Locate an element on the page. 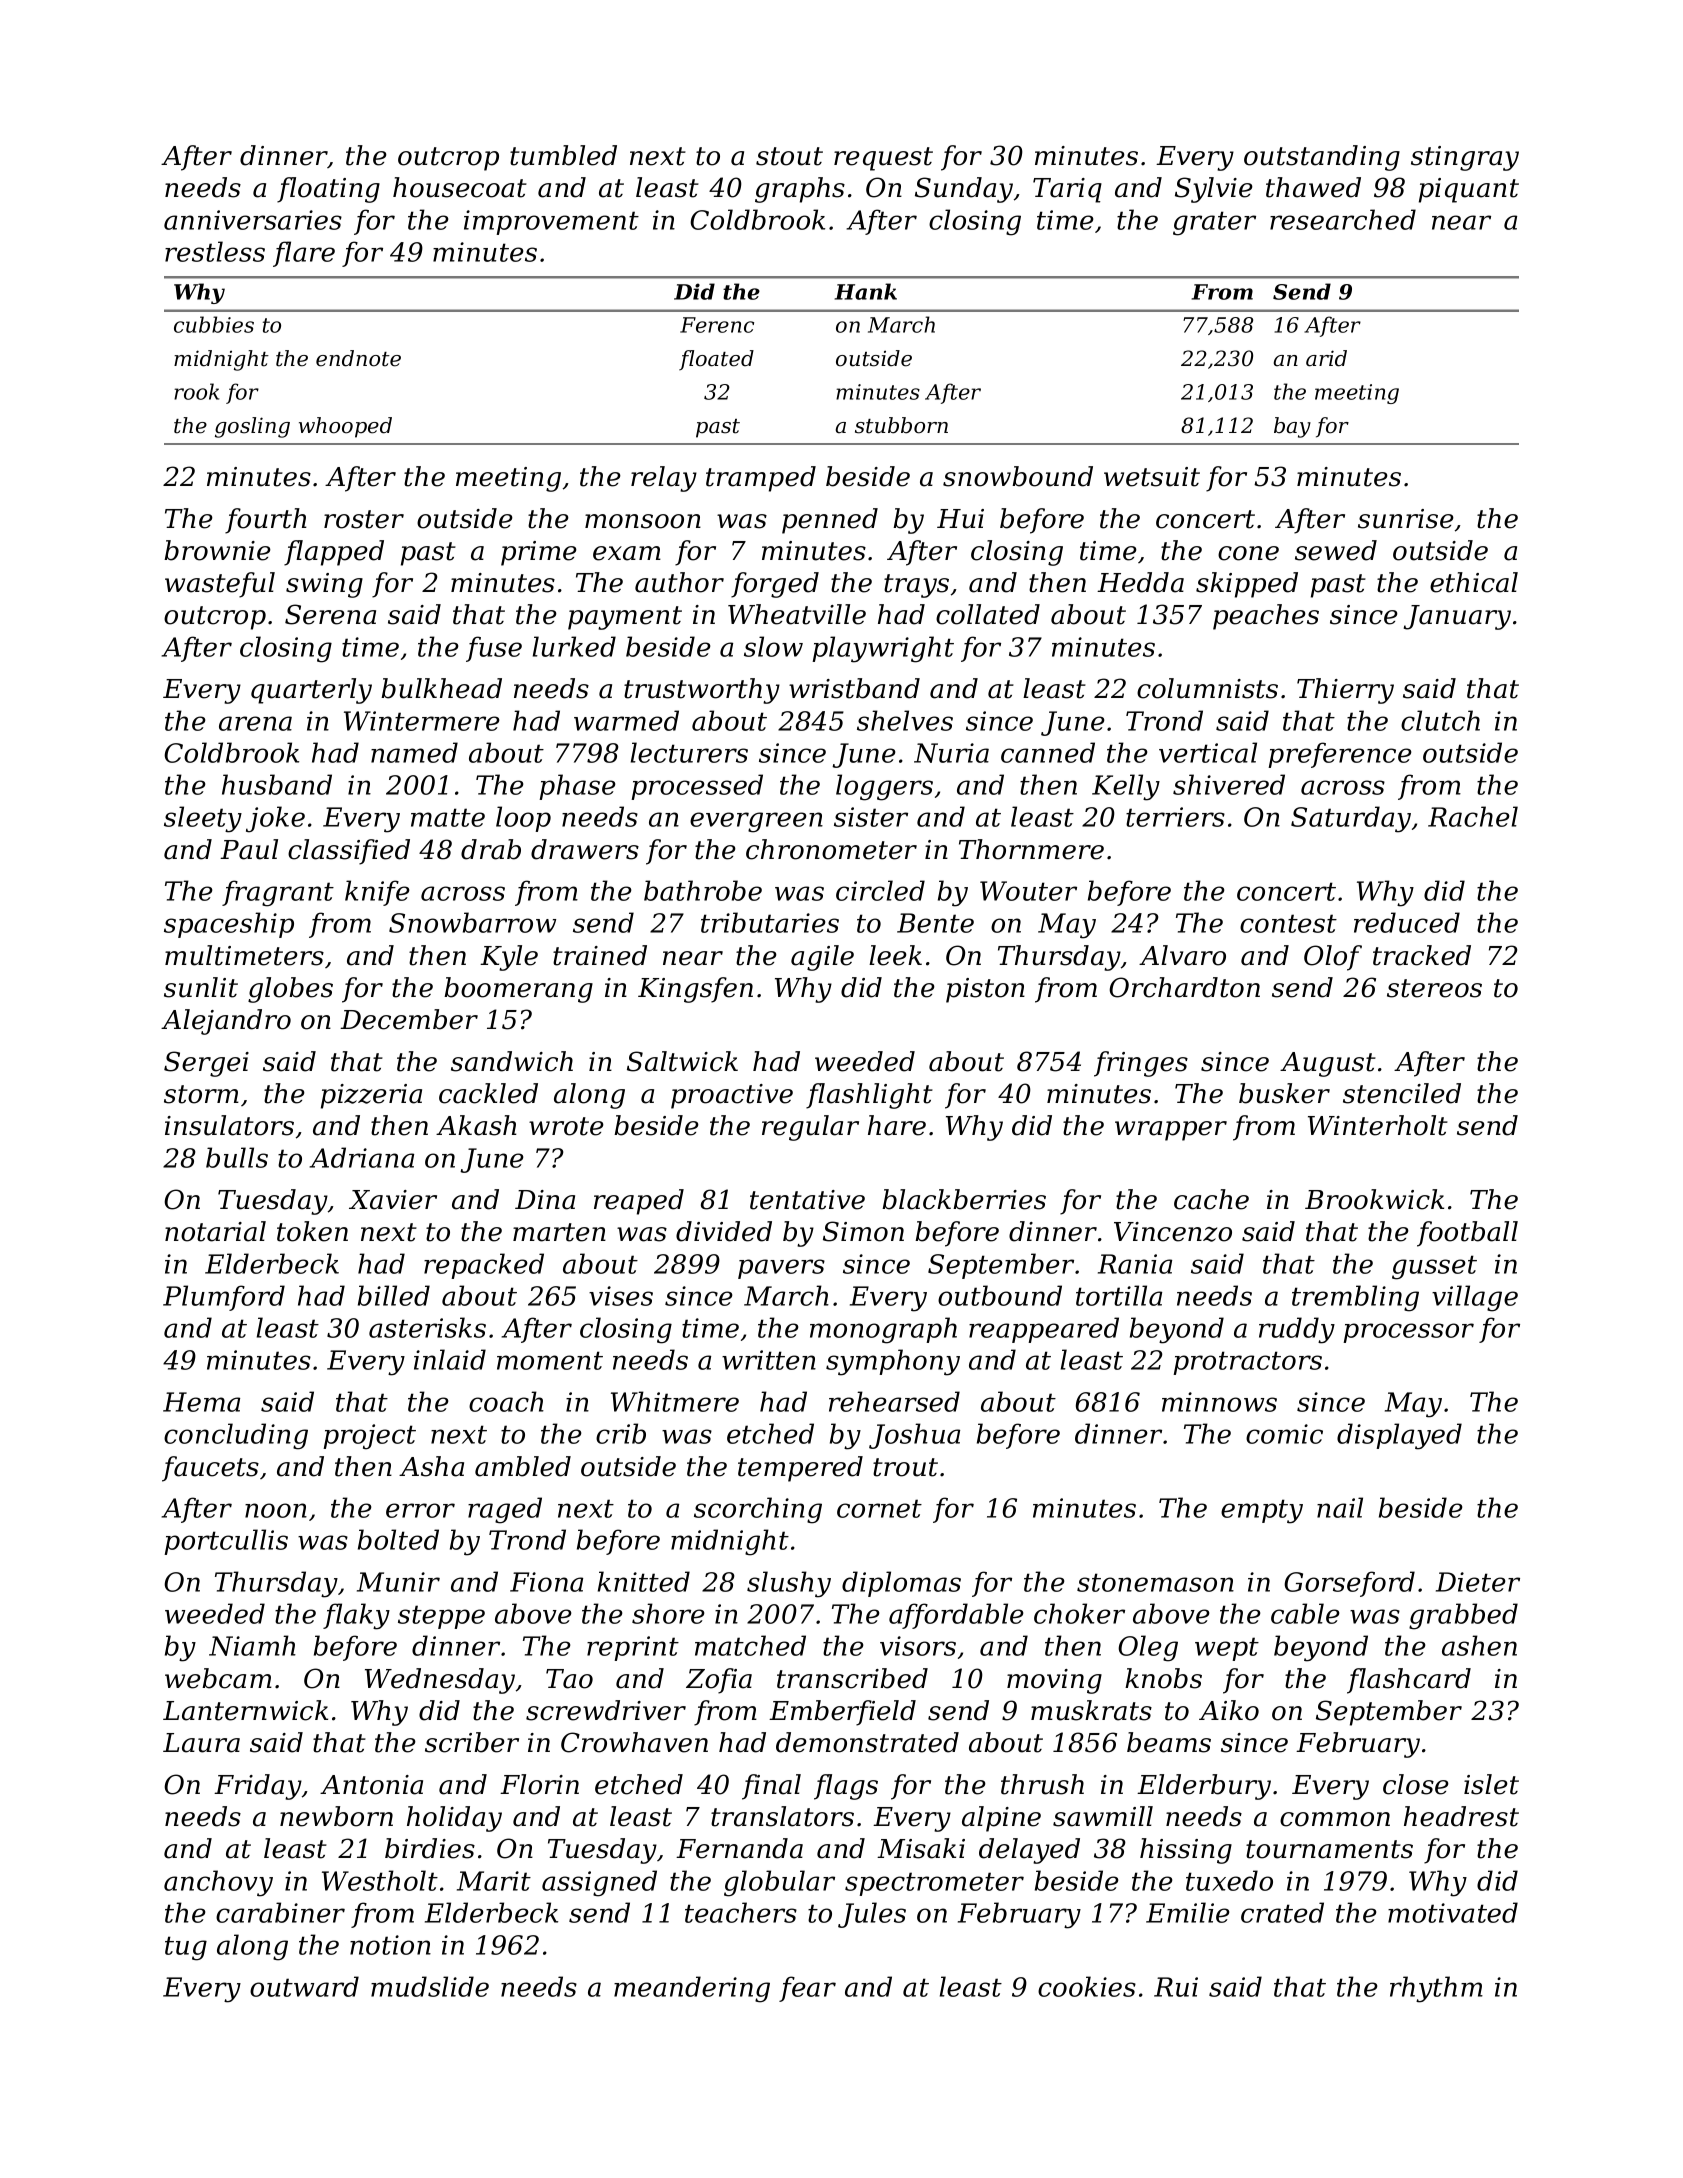 The width and height of the page is (1683, 2178). terriers is located at coordinates (1175, 817).
